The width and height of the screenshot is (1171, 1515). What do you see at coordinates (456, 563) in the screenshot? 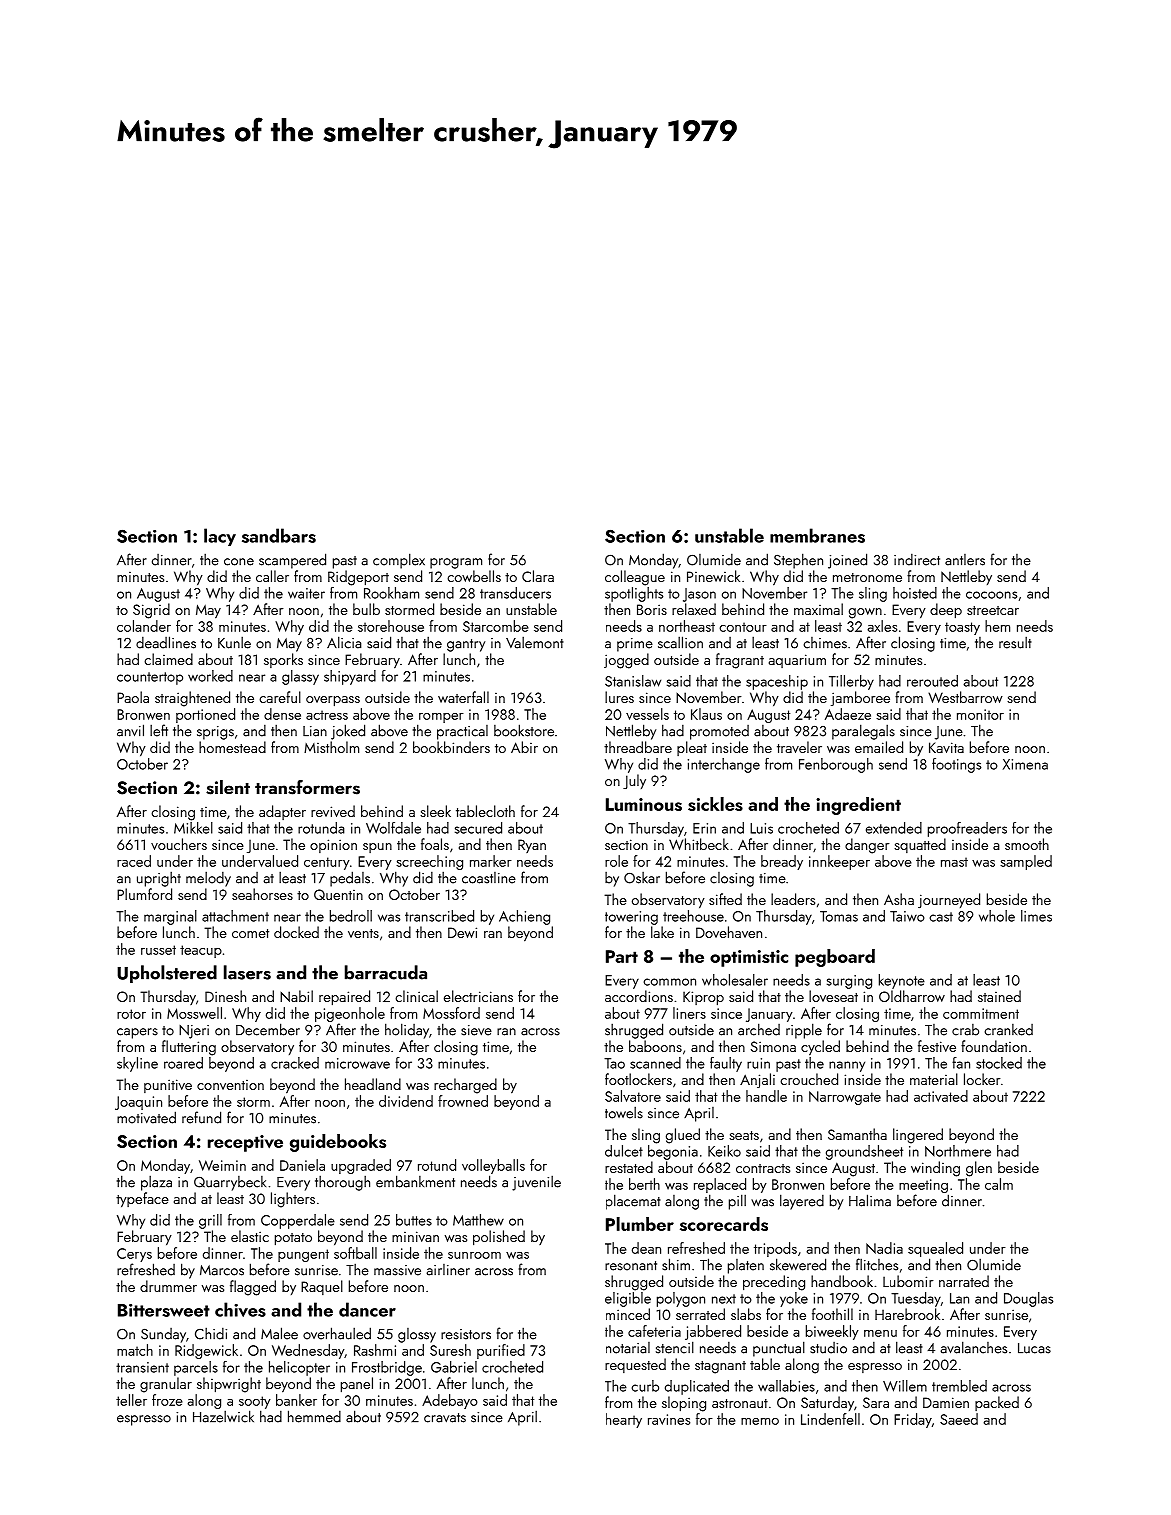
I see `program` at bounding box center [456, 563].
